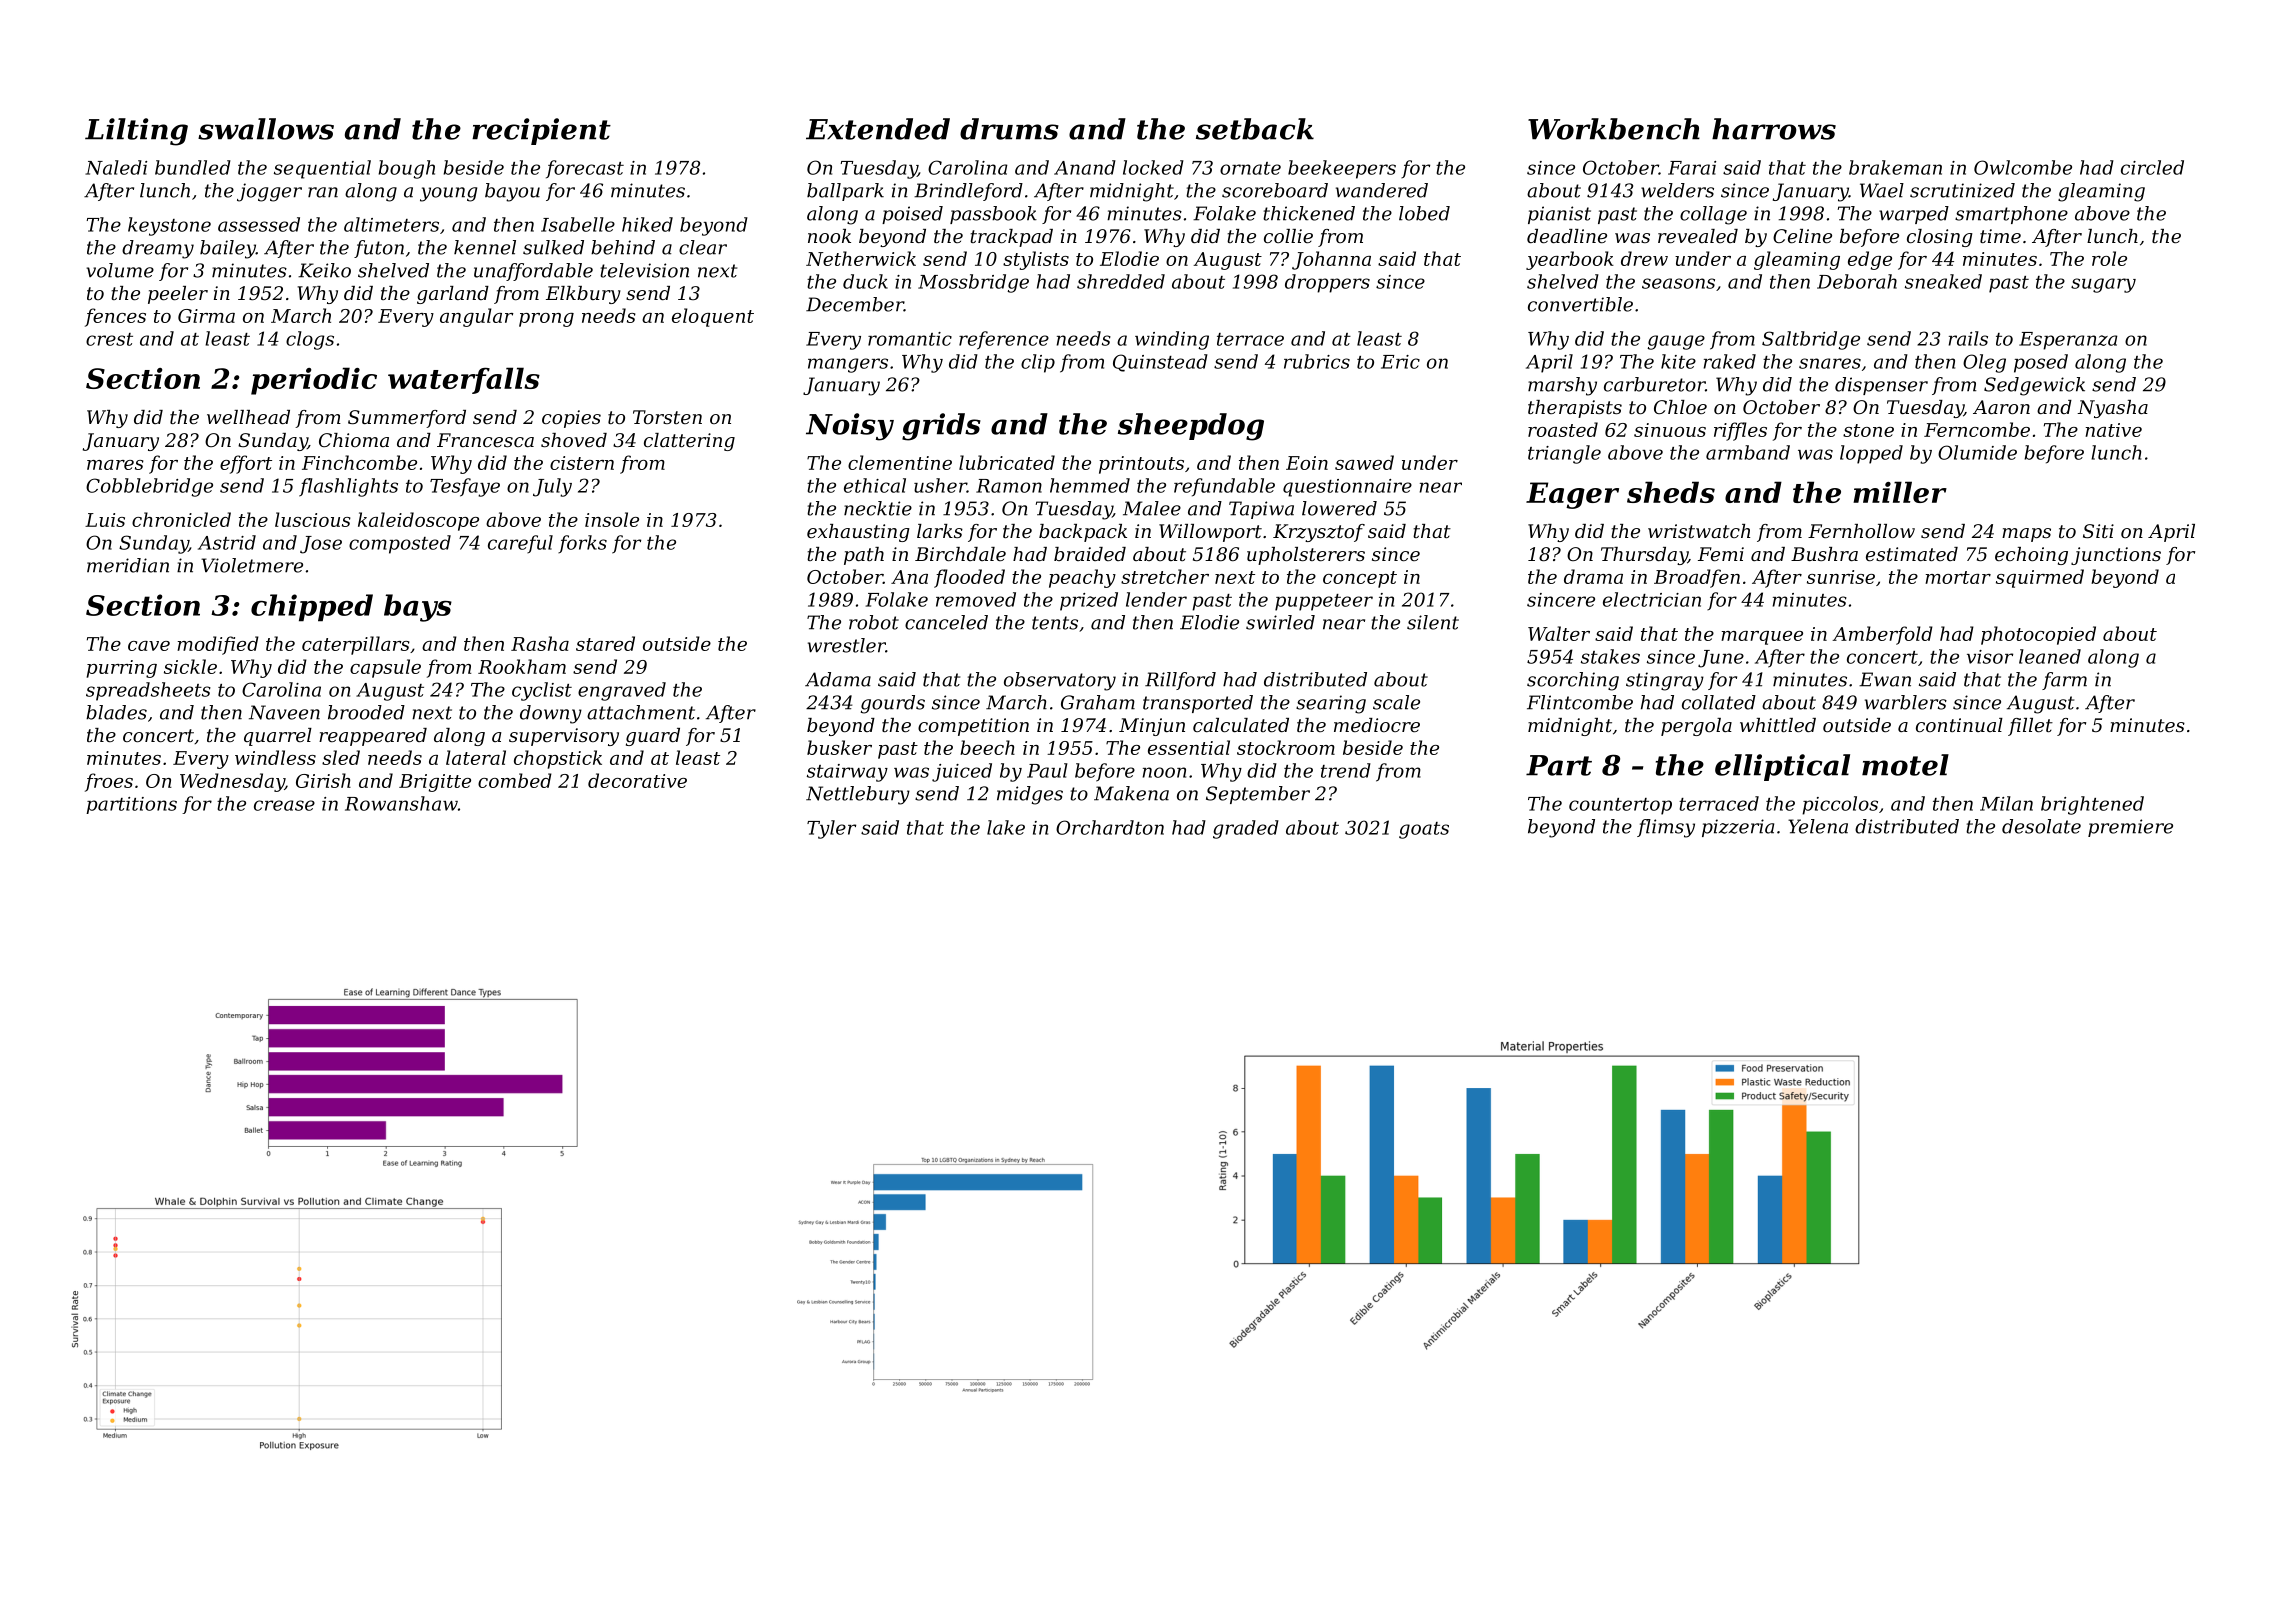  What do you see at coordinates (878, 129) in the screenshot?
I see `Extended` at bounding box center [878, 129].
